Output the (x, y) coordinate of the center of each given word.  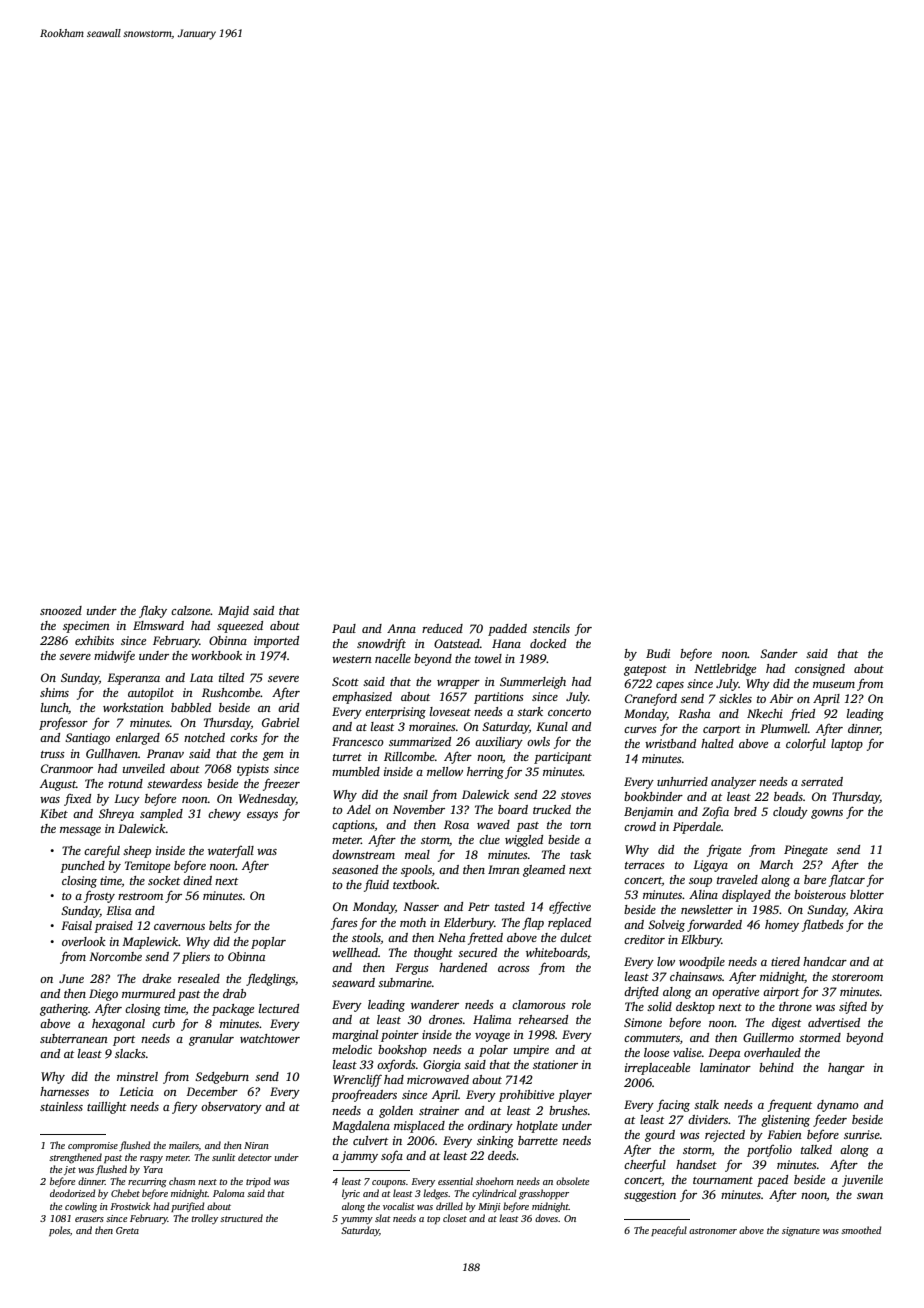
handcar (825, 961)
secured (477, 952)
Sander (779, 653)
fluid (376, 885)
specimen (86, 627)
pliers (196, 958)
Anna (401, 628)
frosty (99, 896)
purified (187, 1207)
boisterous (820, 894)
